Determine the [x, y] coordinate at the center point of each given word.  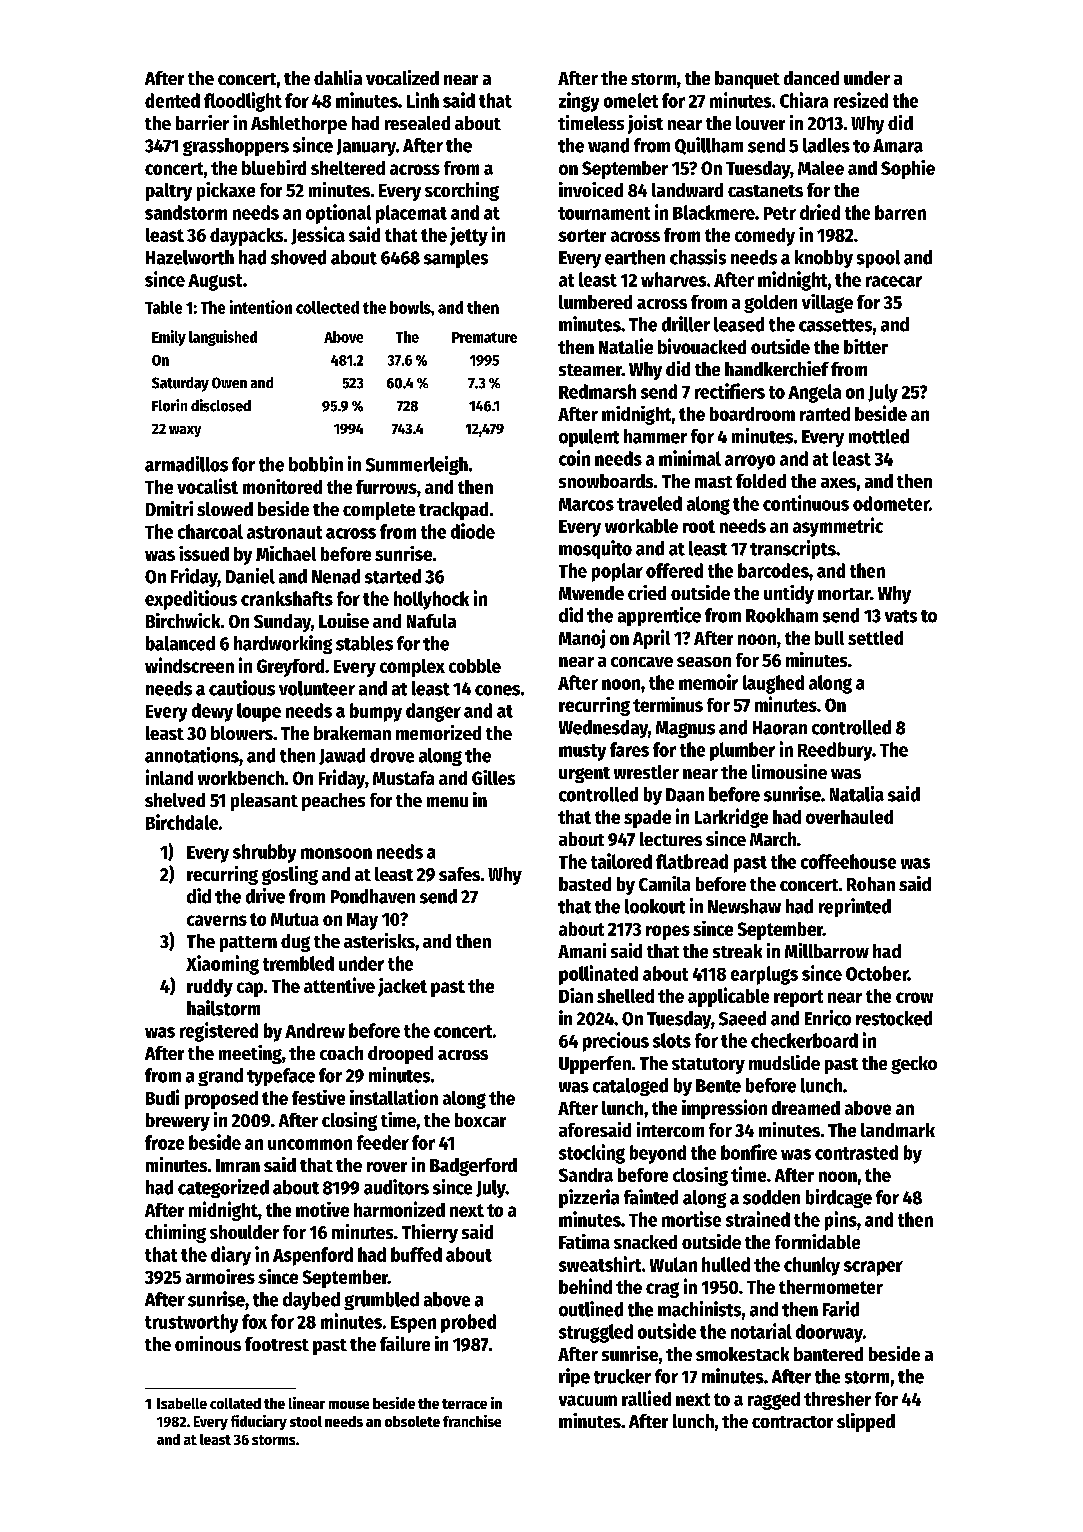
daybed [311, 1301]
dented [172, 100]
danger [433, 712]
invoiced [591, 189]
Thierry [430, 1233]
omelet [631, 100]
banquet [747, 80]
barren [900, 212]
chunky [812, 1266]
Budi [162, 1097]
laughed [773, 684]
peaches [333, 802]
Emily [169, 338]
